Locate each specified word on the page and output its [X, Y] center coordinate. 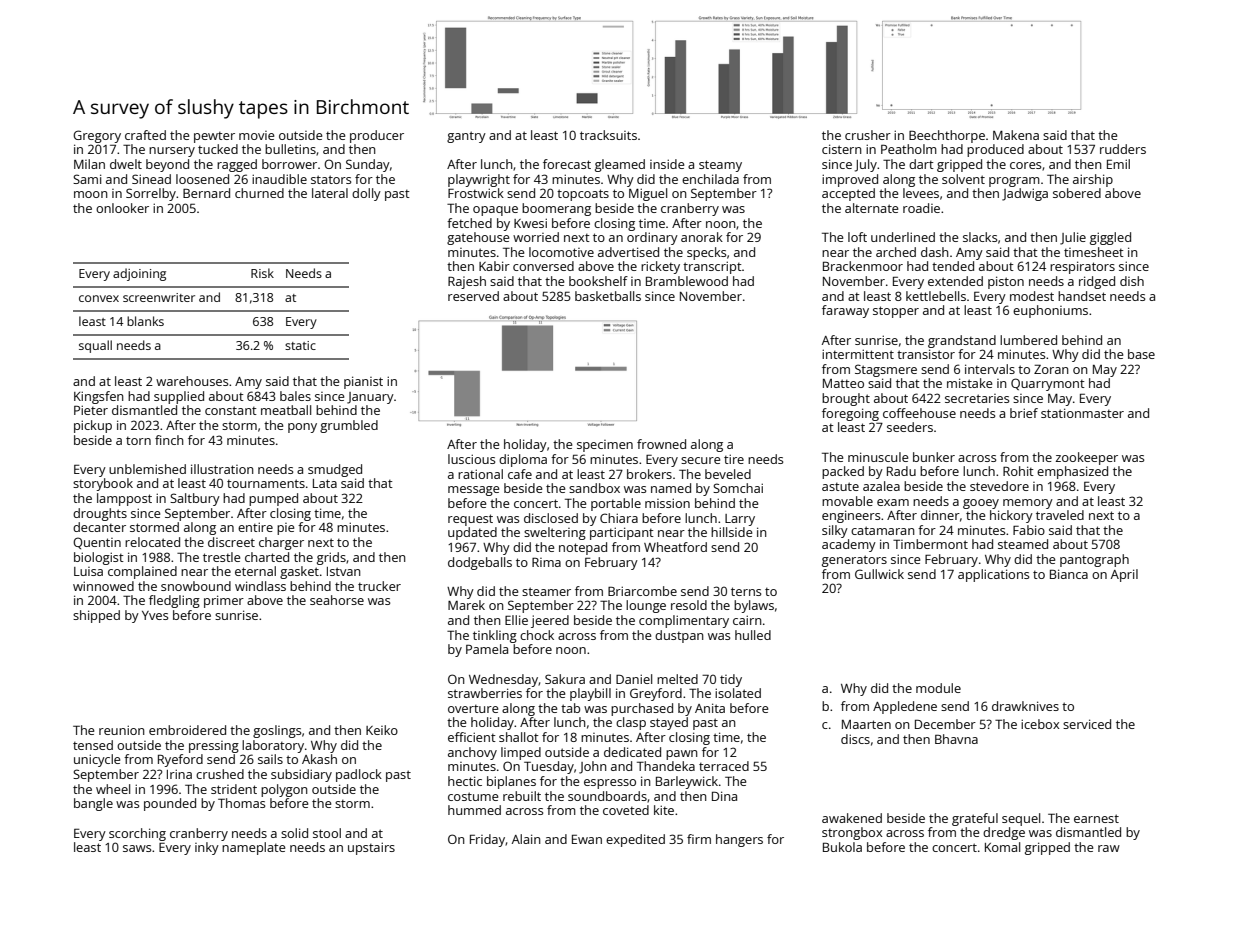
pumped [273, 499]
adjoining [139, 274]
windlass [260, 586]
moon [91, 194]
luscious [471, 459]
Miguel [648, 194]
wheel [113, 789]
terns [746, 591]
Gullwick [879, 574]
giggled [1110, 238]
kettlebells [936, 296]
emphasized [1072, 472]
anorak [702, 237]
